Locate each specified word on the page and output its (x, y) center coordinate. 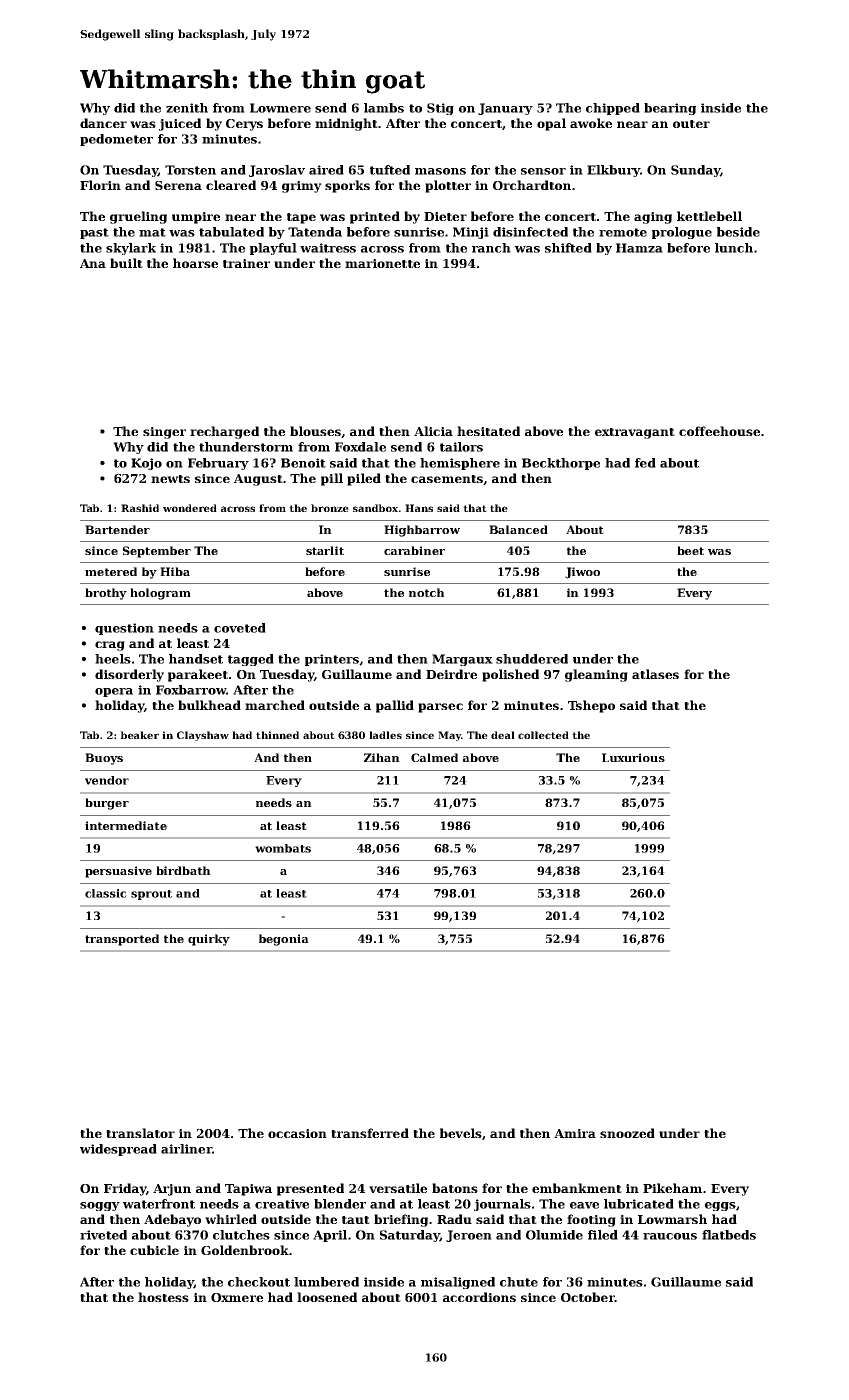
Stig (440, 109)
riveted (103, 1235)
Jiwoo (582, 573)
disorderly (129, 675)
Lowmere (280, 108)
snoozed (627, 1133)
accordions (479, 1297)
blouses (315, 431)
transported (122, 940)
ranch (491, 248)
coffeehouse (719, 431)
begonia (284, 940)
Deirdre (451, 674)
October (588, 1297)
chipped (613, 109)
